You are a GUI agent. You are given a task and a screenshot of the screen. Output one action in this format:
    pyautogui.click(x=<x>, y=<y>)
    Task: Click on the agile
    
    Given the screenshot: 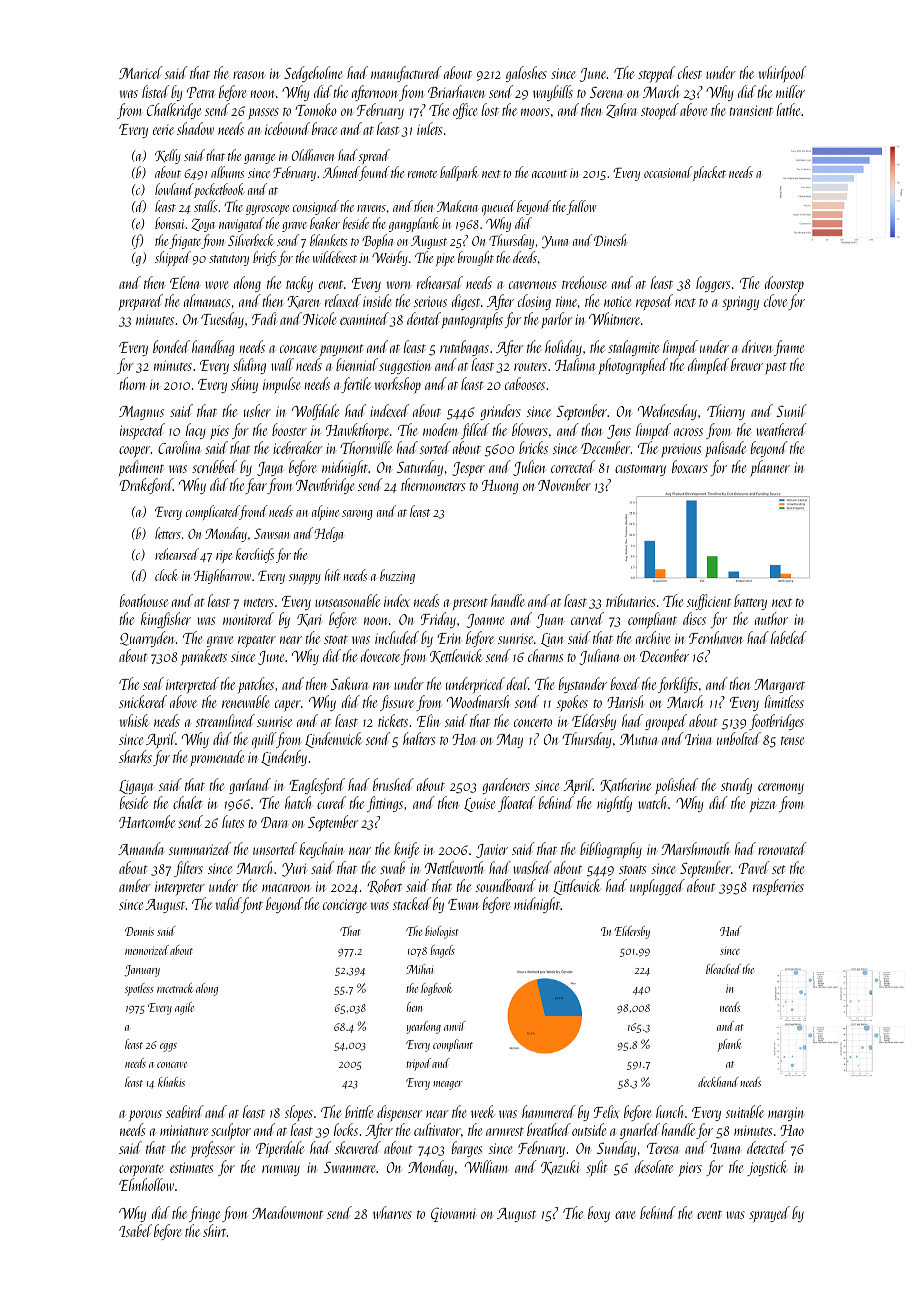 What is the action you would take?
    pyautogui.click(x=184, y=1008)
